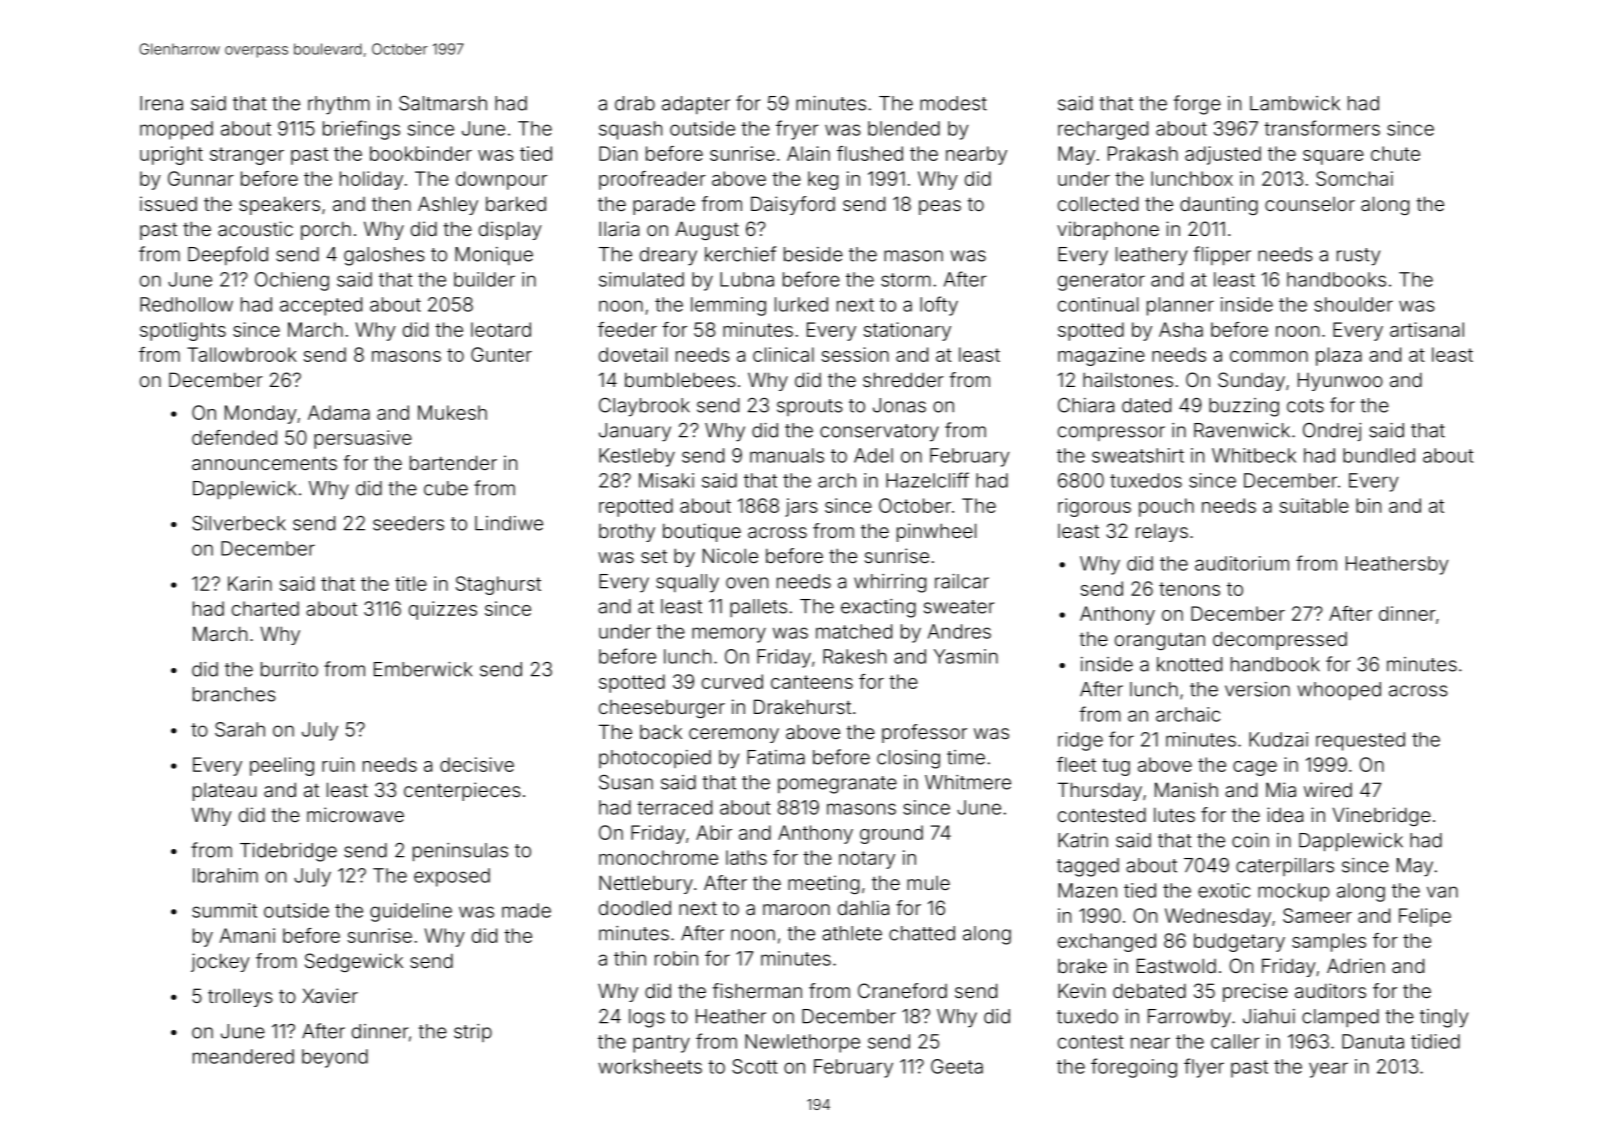  What do you see at coordinates (1358, 257) in the screenshot?
I see `rusty` at bounding box center [1358, 257].
